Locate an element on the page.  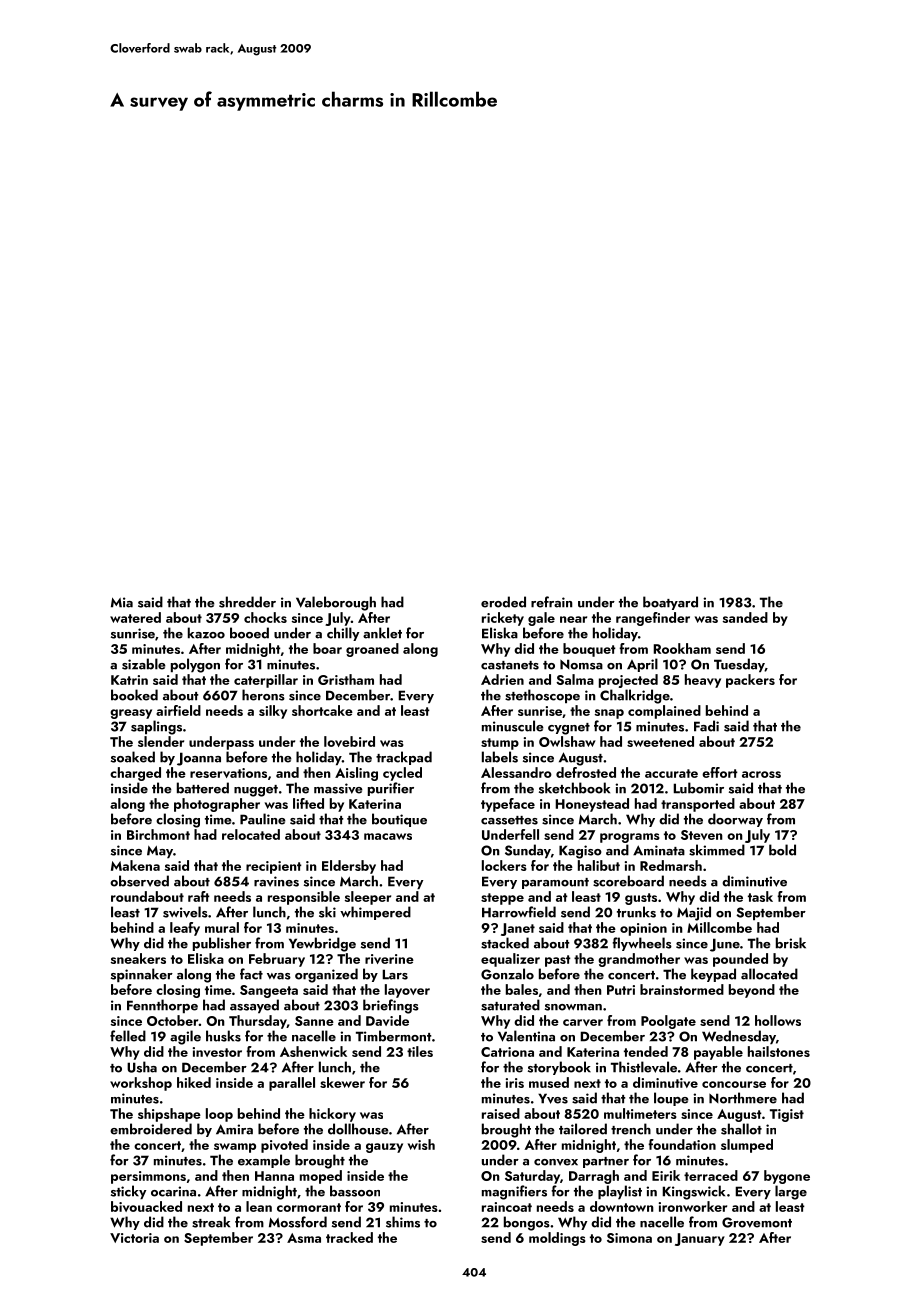
hailstones is located at coordinates (779, 1051).
